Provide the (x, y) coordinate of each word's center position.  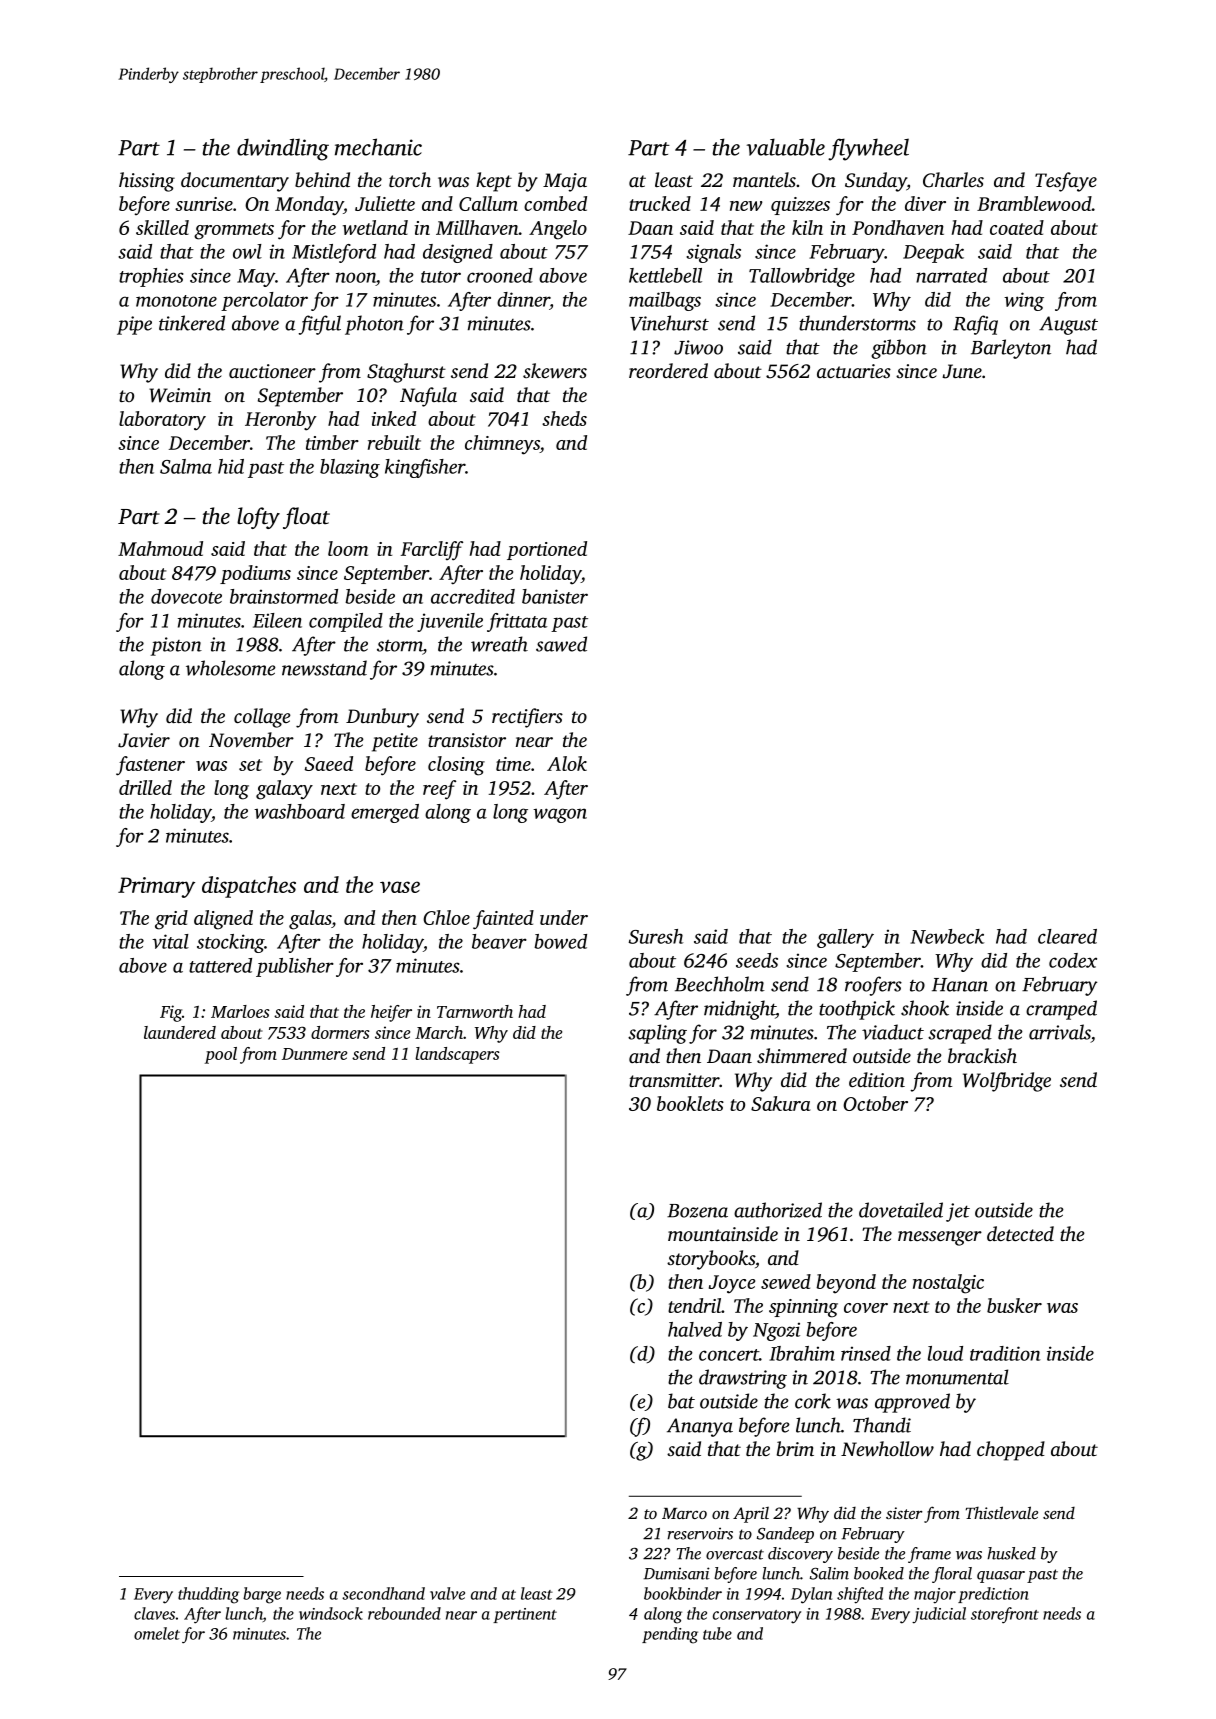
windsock (331, 1613)
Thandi (882, 1425)
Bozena (697, 1211)
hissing (147, 182)
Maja (565, 182)
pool (221, 1055)
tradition (1005, 1353)
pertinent (525, 1615)
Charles (953, 180)
